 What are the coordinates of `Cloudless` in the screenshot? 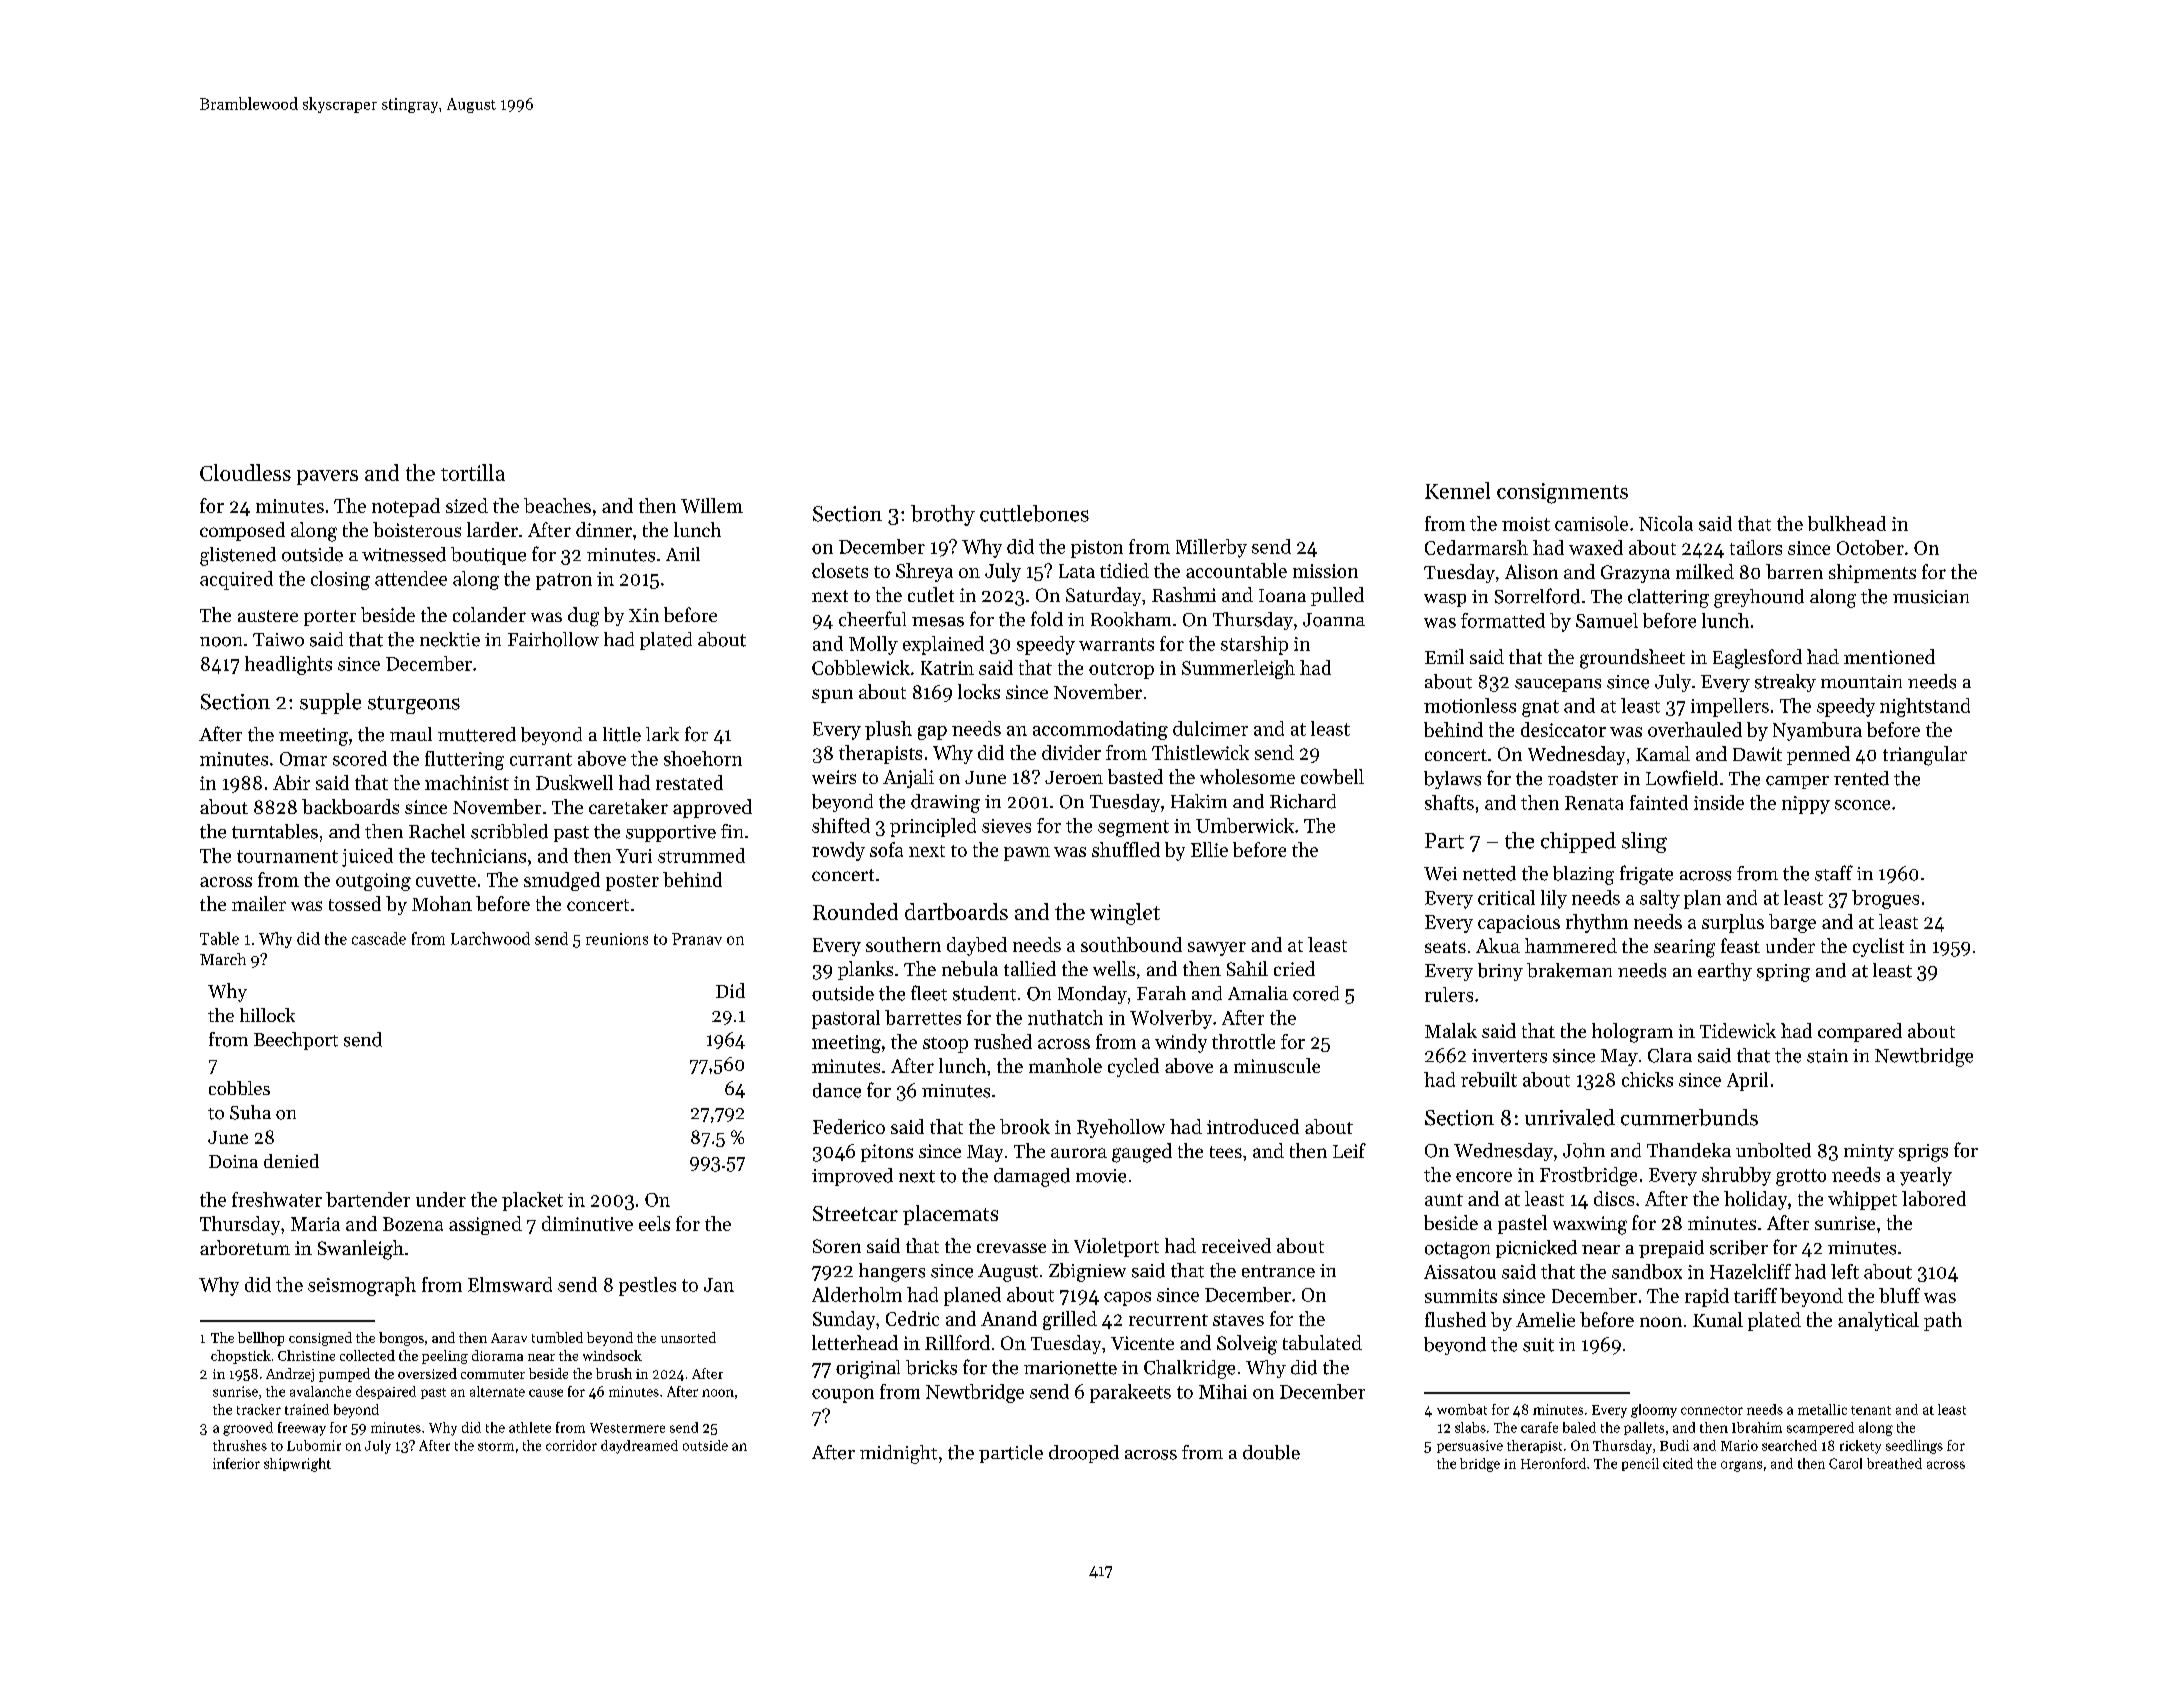 It's located at (245, 472).
